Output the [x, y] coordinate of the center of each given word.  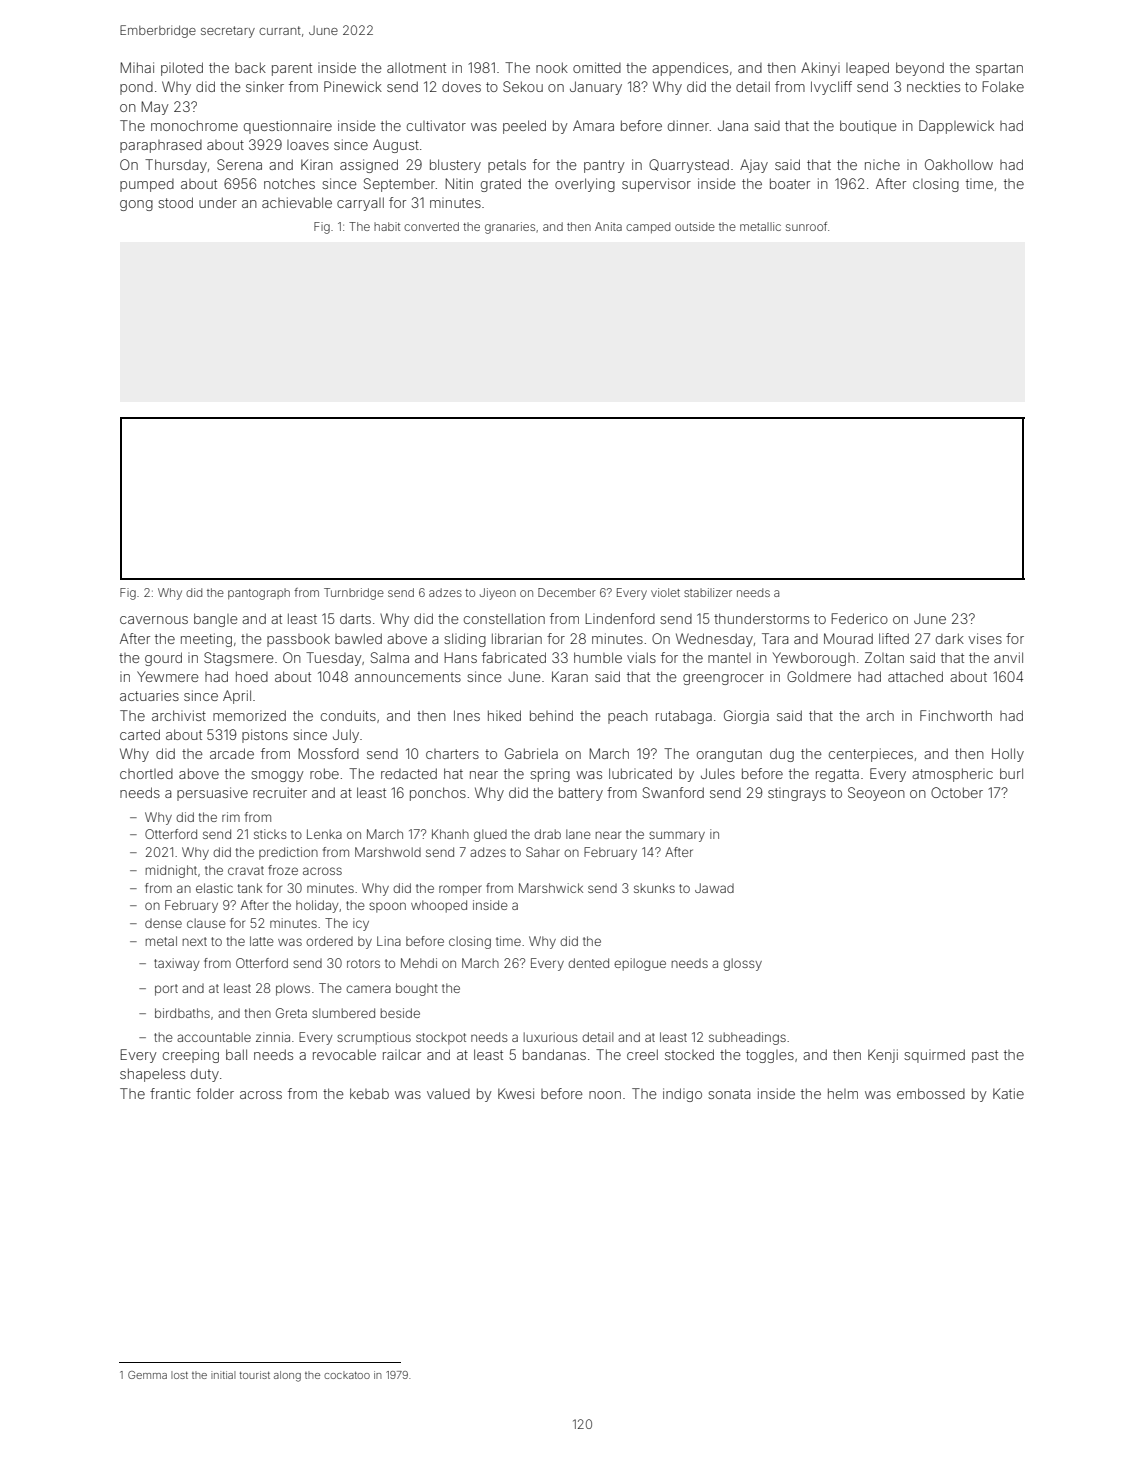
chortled [146, 774]
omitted [597, 67]
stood [175, 202]
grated [501, 185]
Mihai [137, 67]
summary [677, 836]
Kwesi [516, 1093]
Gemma [147, 1375]
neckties [933, 86]
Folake [1003, 86]
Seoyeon [876, 794]
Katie [1008, 1093]
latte [262, 941]
